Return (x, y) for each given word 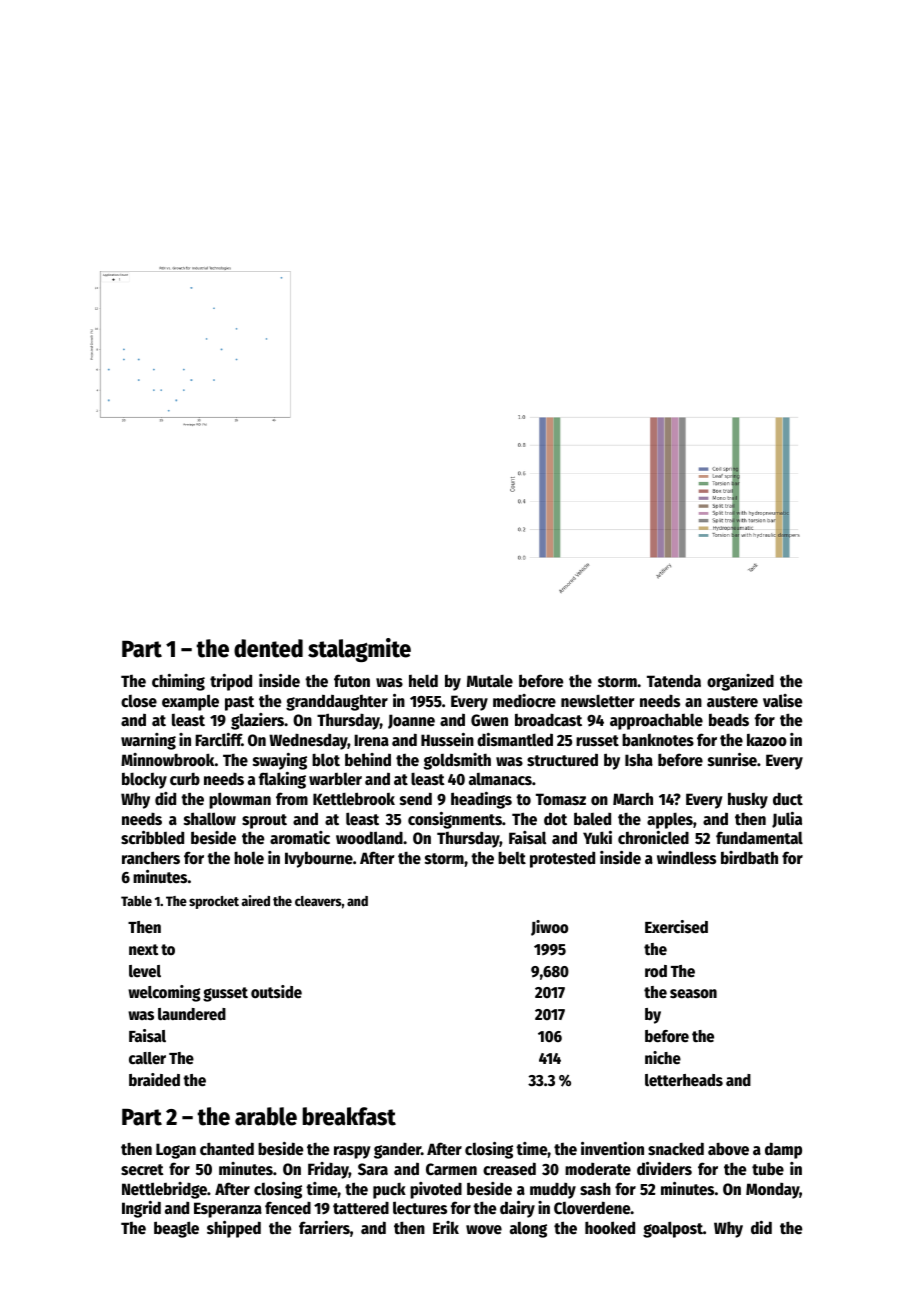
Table (136, 901)
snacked (676, 1149)
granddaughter (337, 702)
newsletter (598, 701)
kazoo (767, 740)
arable (266, 1116)
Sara (373, 1169)
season (693, 994)
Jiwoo (549, 928)
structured (562, 760)
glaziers (257, 721)
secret (142, 1170)
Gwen (489, 720)
